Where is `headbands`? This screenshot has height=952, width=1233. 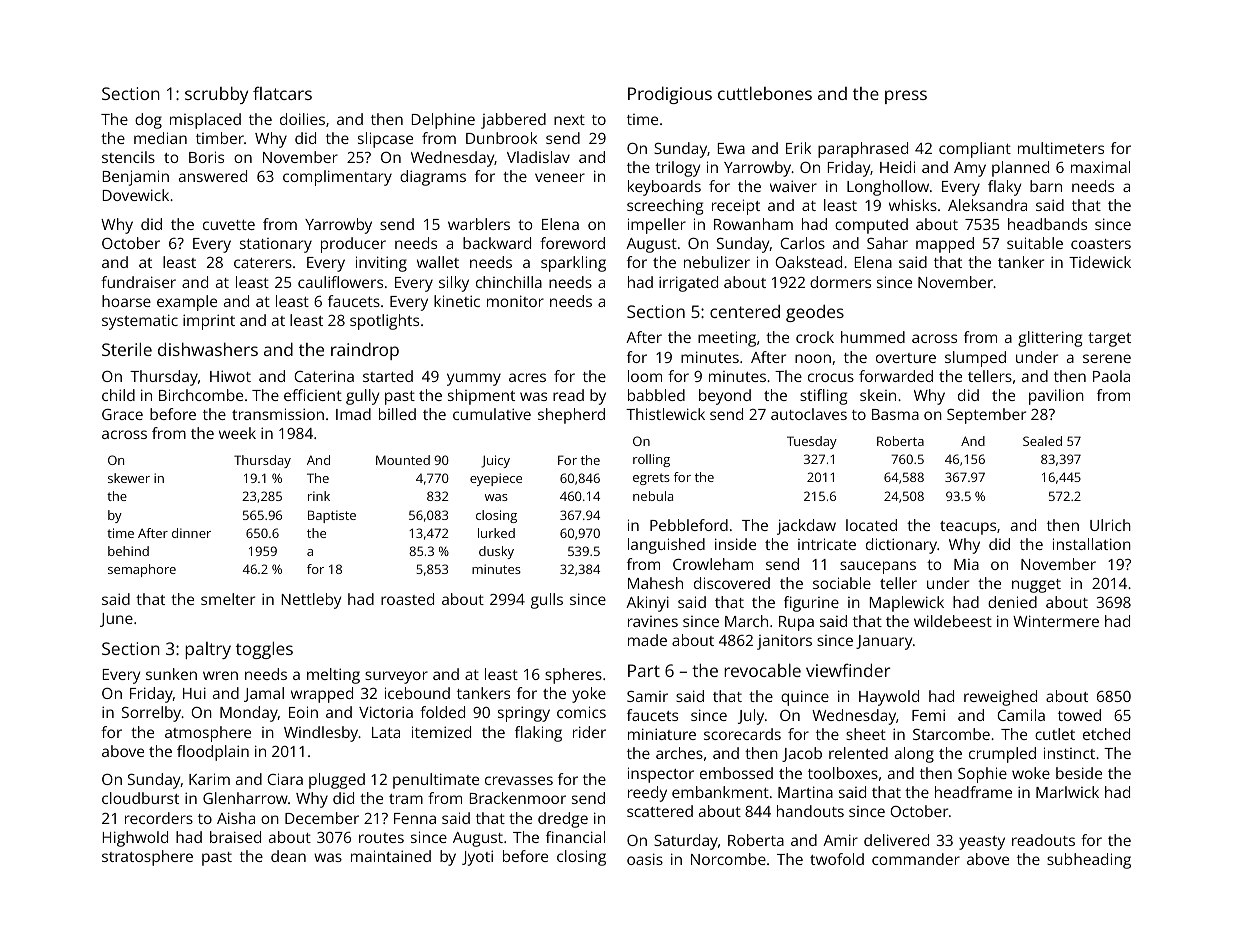
headbands is located at coordinates (1047, 224).
